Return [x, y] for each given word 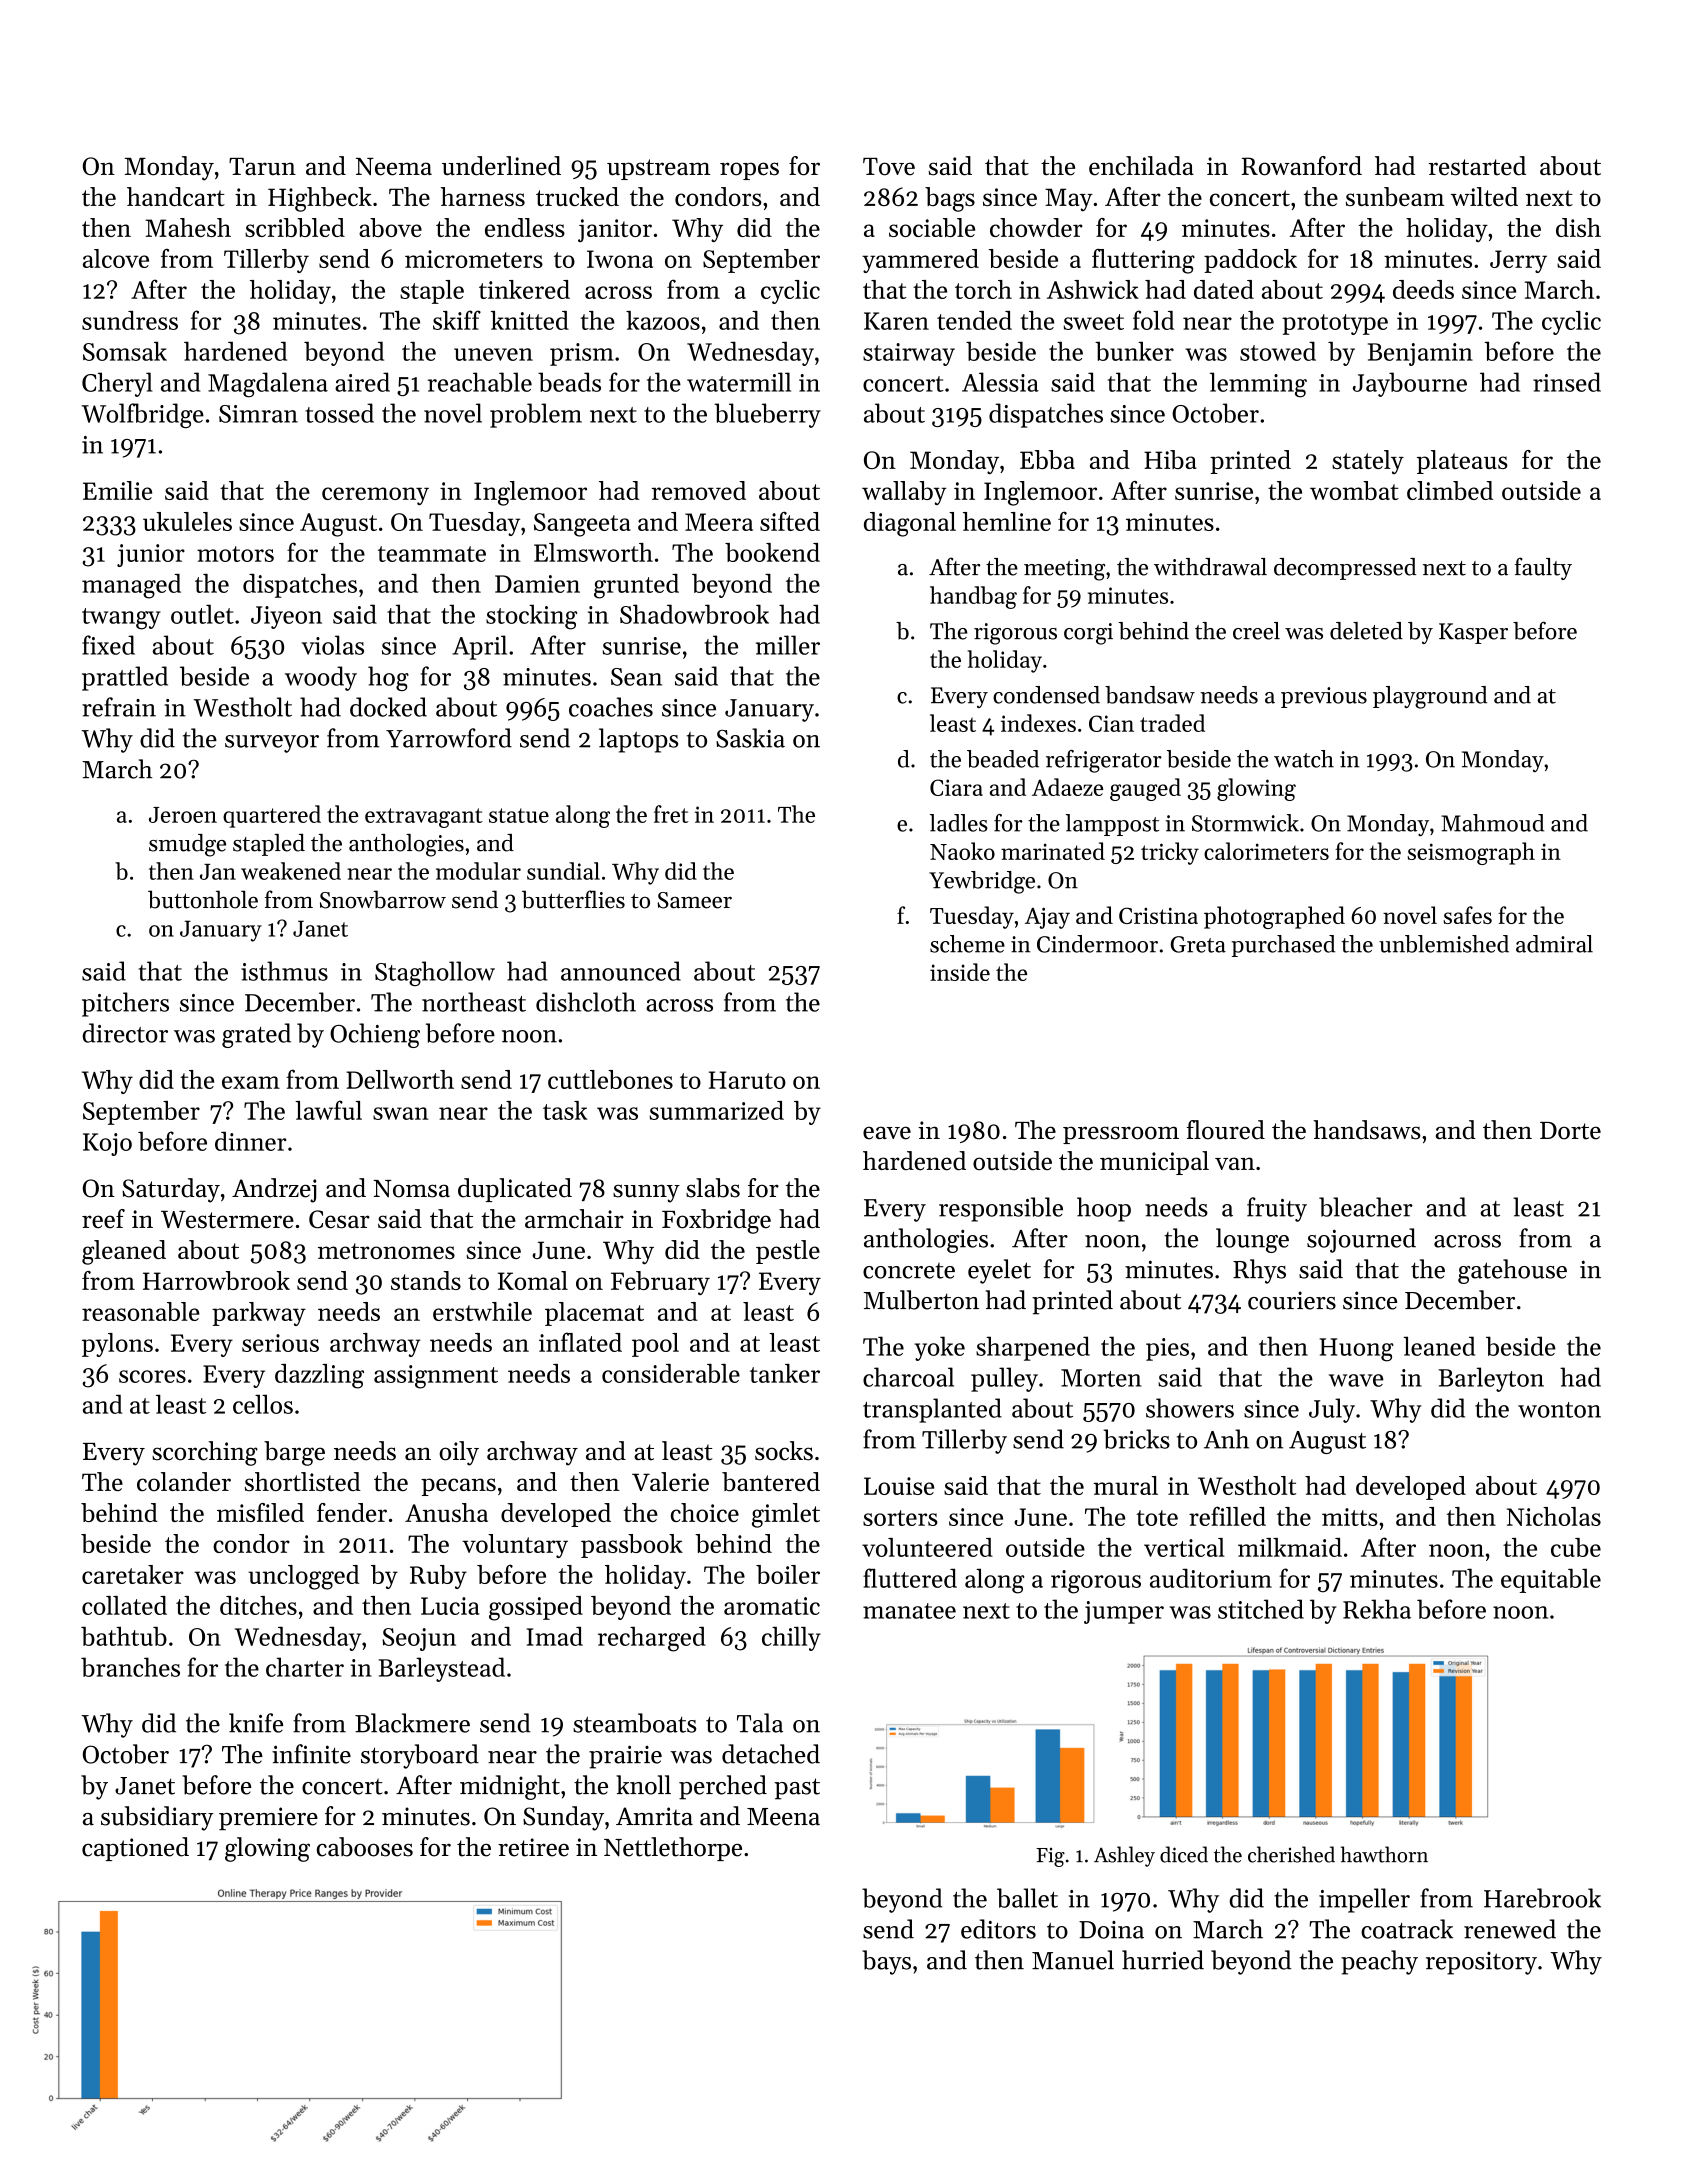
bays [886, 1962]
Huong [1357, 1350]
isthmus [284, 971]
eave [887, 1133]
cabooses [365, 1847]
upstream [658, 169]
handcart [176, 196]
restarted [1477, 166]
